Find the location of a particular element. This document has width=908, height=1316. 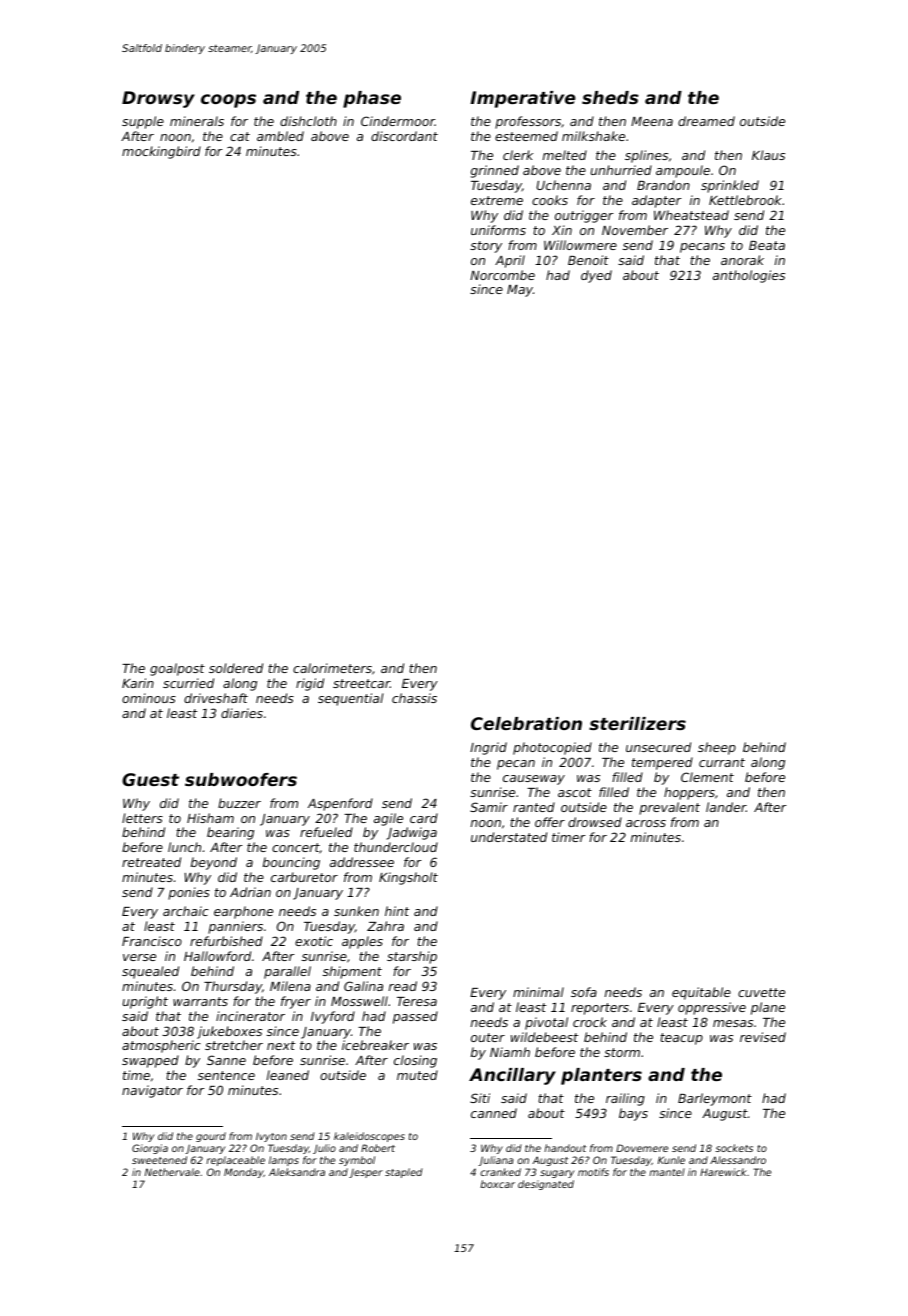

panniers is located at coordinates (235, 927).
